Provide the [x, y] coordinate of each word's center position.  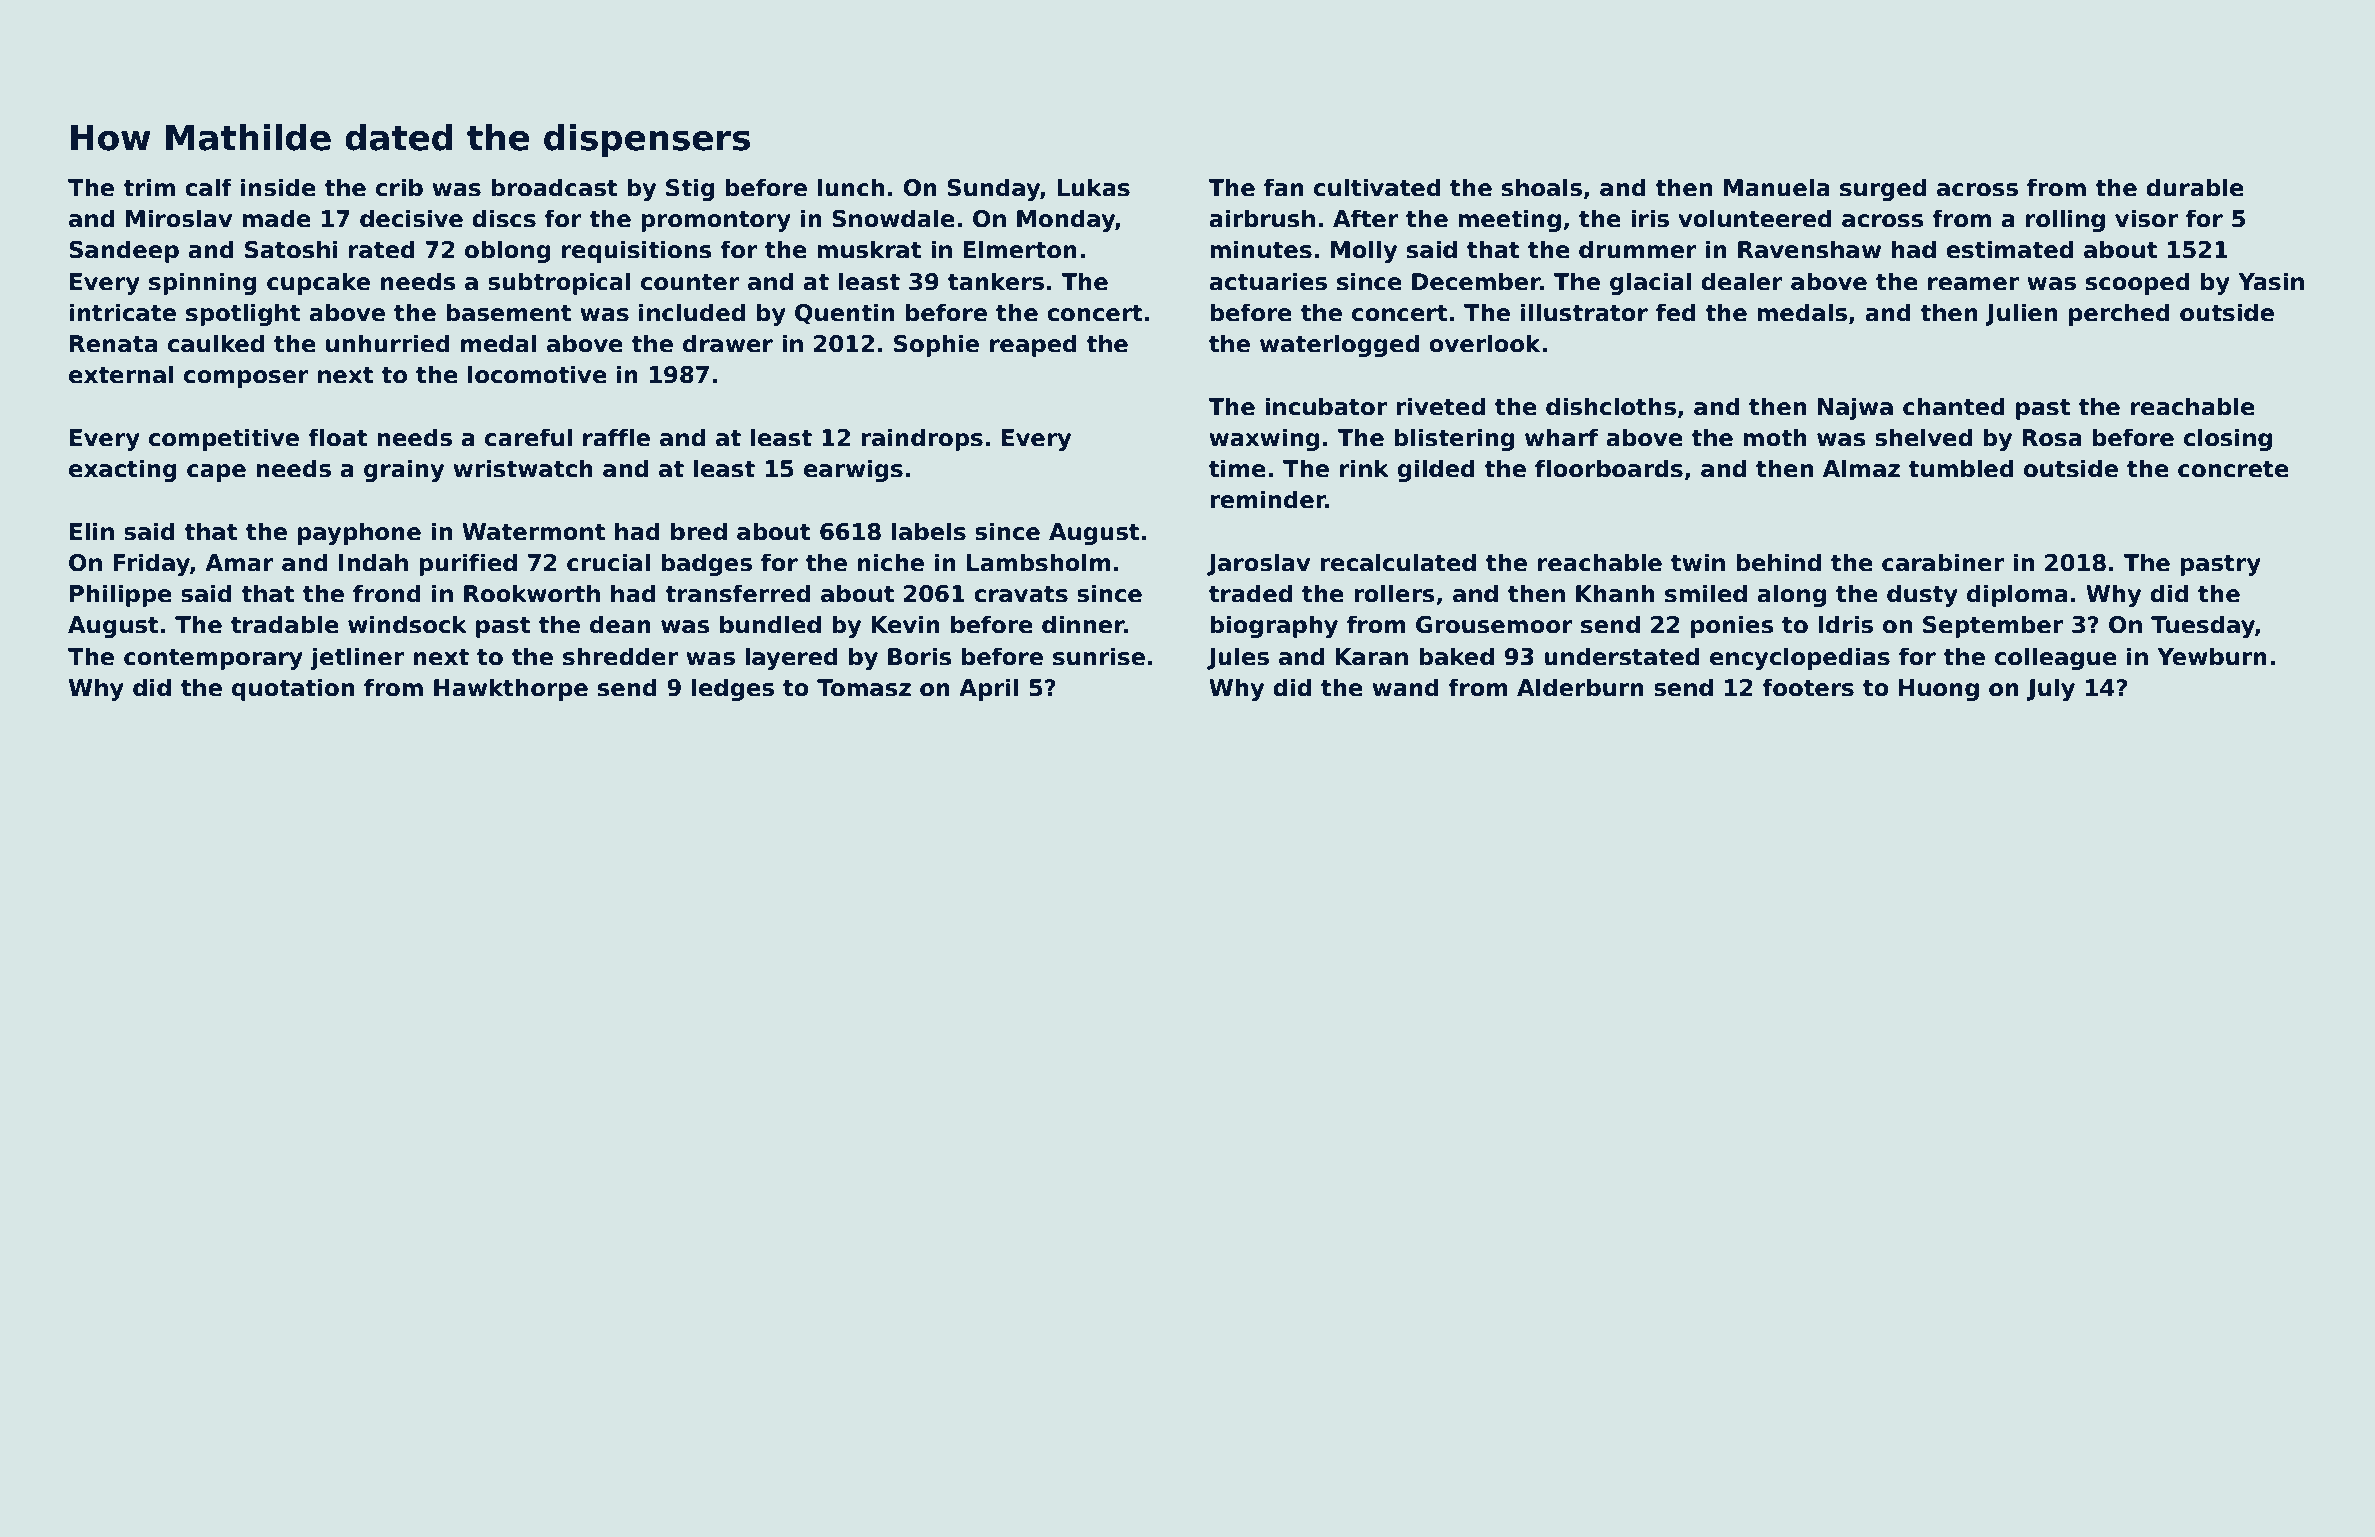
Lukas [1093, 187]
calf [208, 187]
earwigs [853, 470]
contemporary [213, 659]
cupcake [318, 283]
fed [1676, 312]
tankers [996, 281]
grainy [404, 470]
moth [1775, 437]
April [989, 689]
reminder [1268, 499]
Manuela [1777, 187]
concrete [2233, 469]
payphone [359, 533]
